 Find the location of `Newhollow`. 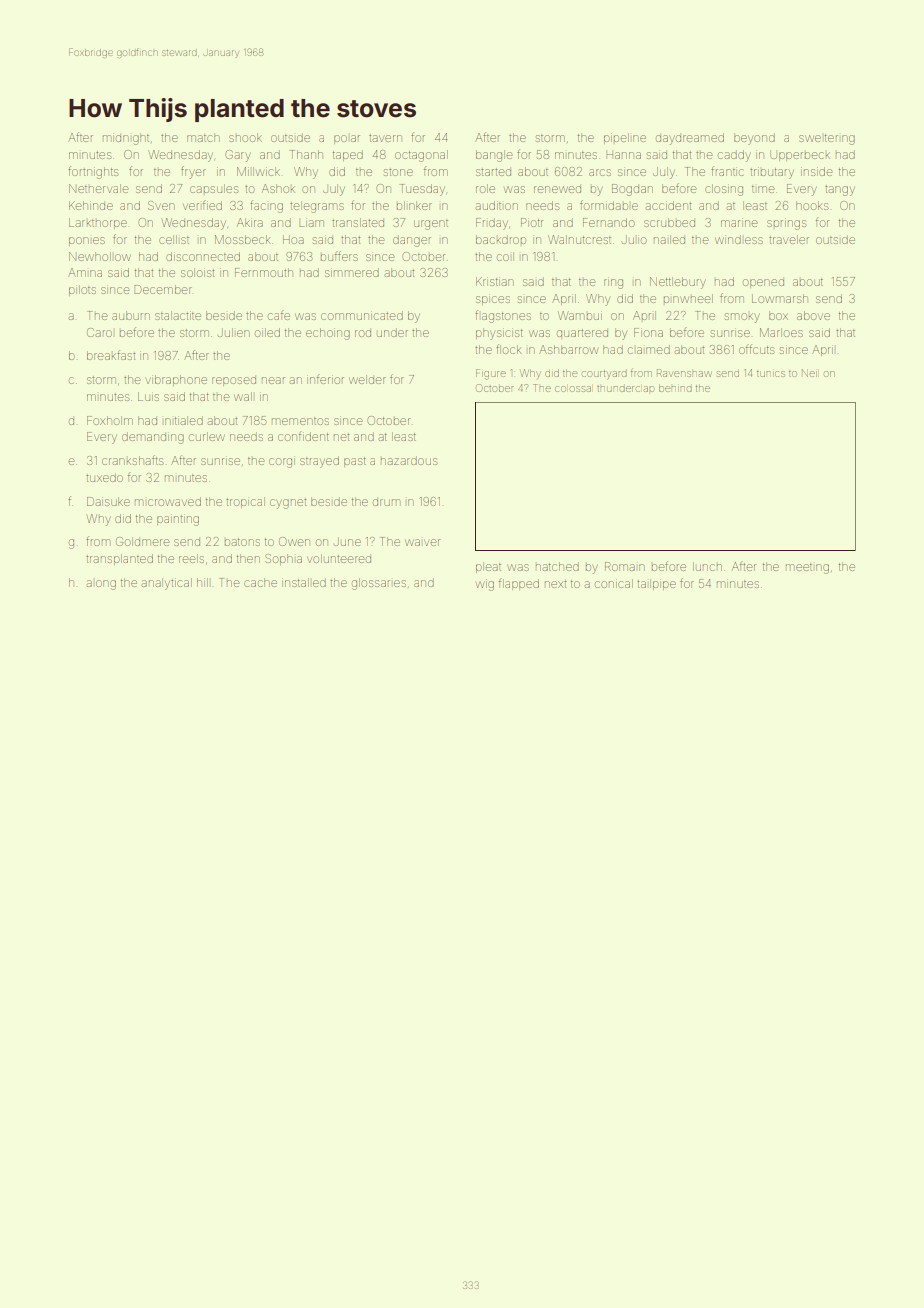

Newhollow is located at coordinates (100, 256).
